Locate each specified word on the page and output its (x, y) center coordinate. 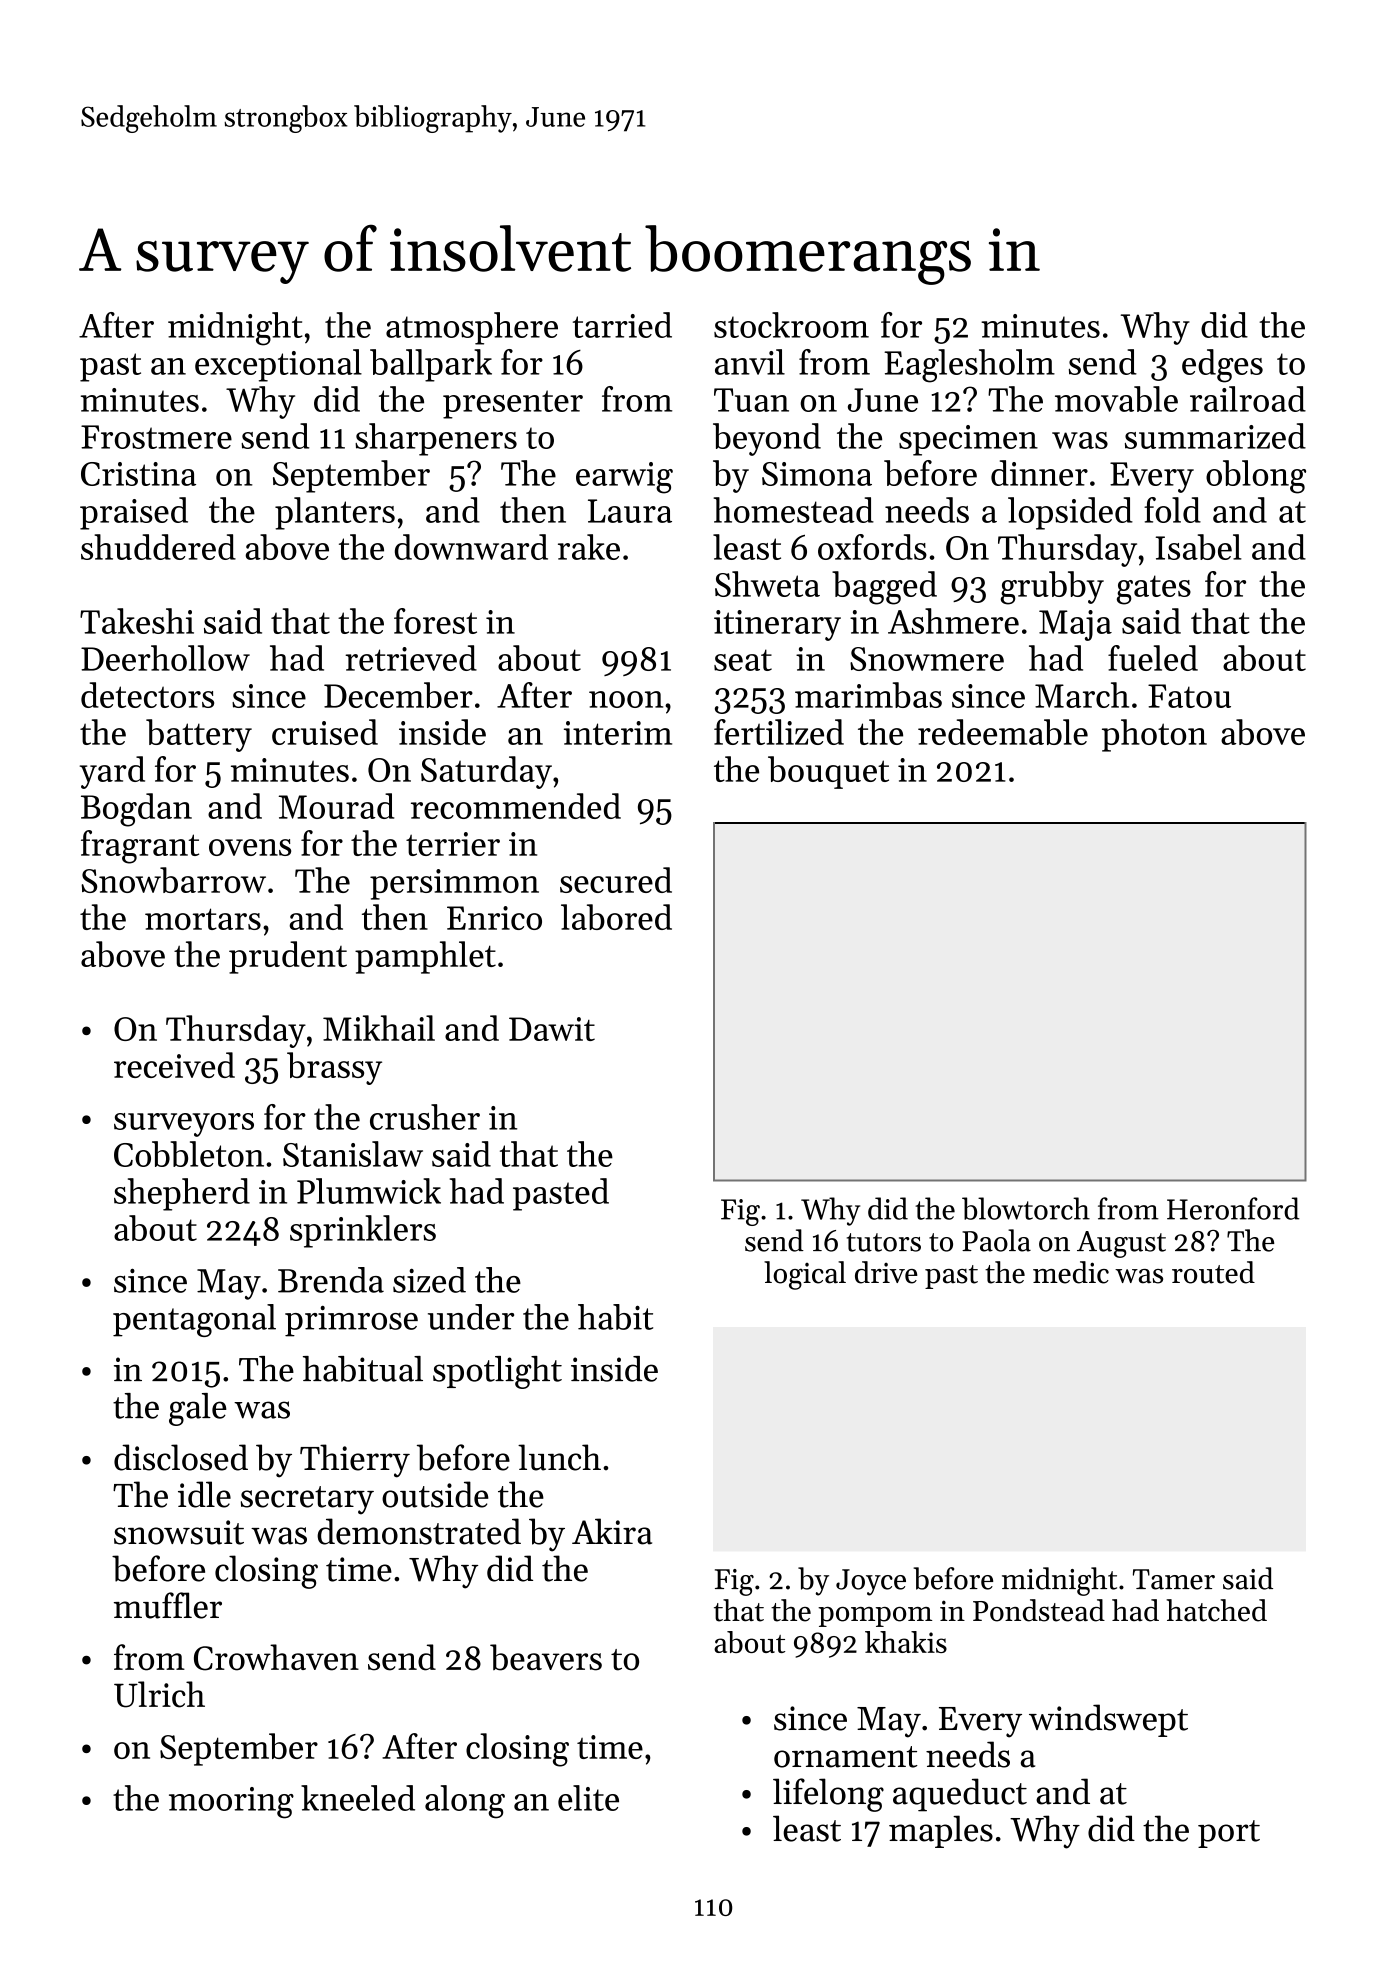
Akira (612, 1531)
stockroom (791, 325)
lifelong (828, 1795)
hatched (1216, 1610)
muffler (168, 1605)
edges (1222, 366)
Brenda (331, 1280)
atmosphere (472, 328)
